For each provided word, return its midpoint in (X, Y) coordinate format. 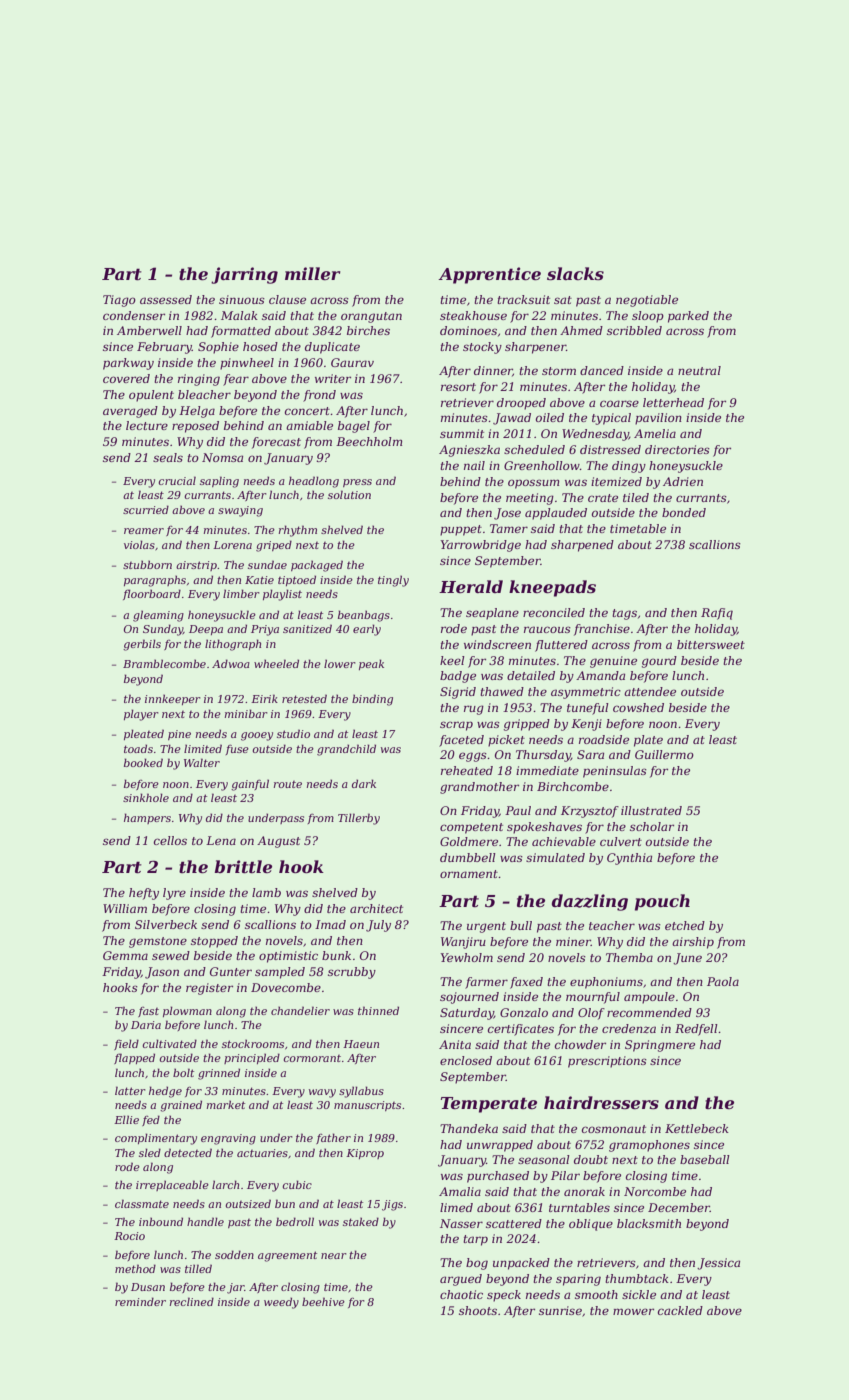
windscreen (497, 644)
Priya (265, 630)
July (378, 926)
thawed (502, 691)
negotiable (647, 301)
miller (313, 273)
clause (287, 299)
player (141, 715)
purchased (498, 1177)
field (126, 1044)
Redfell (696, 1030)
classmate (142, 1203)
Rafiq (717, 614)
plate (648, 741)
